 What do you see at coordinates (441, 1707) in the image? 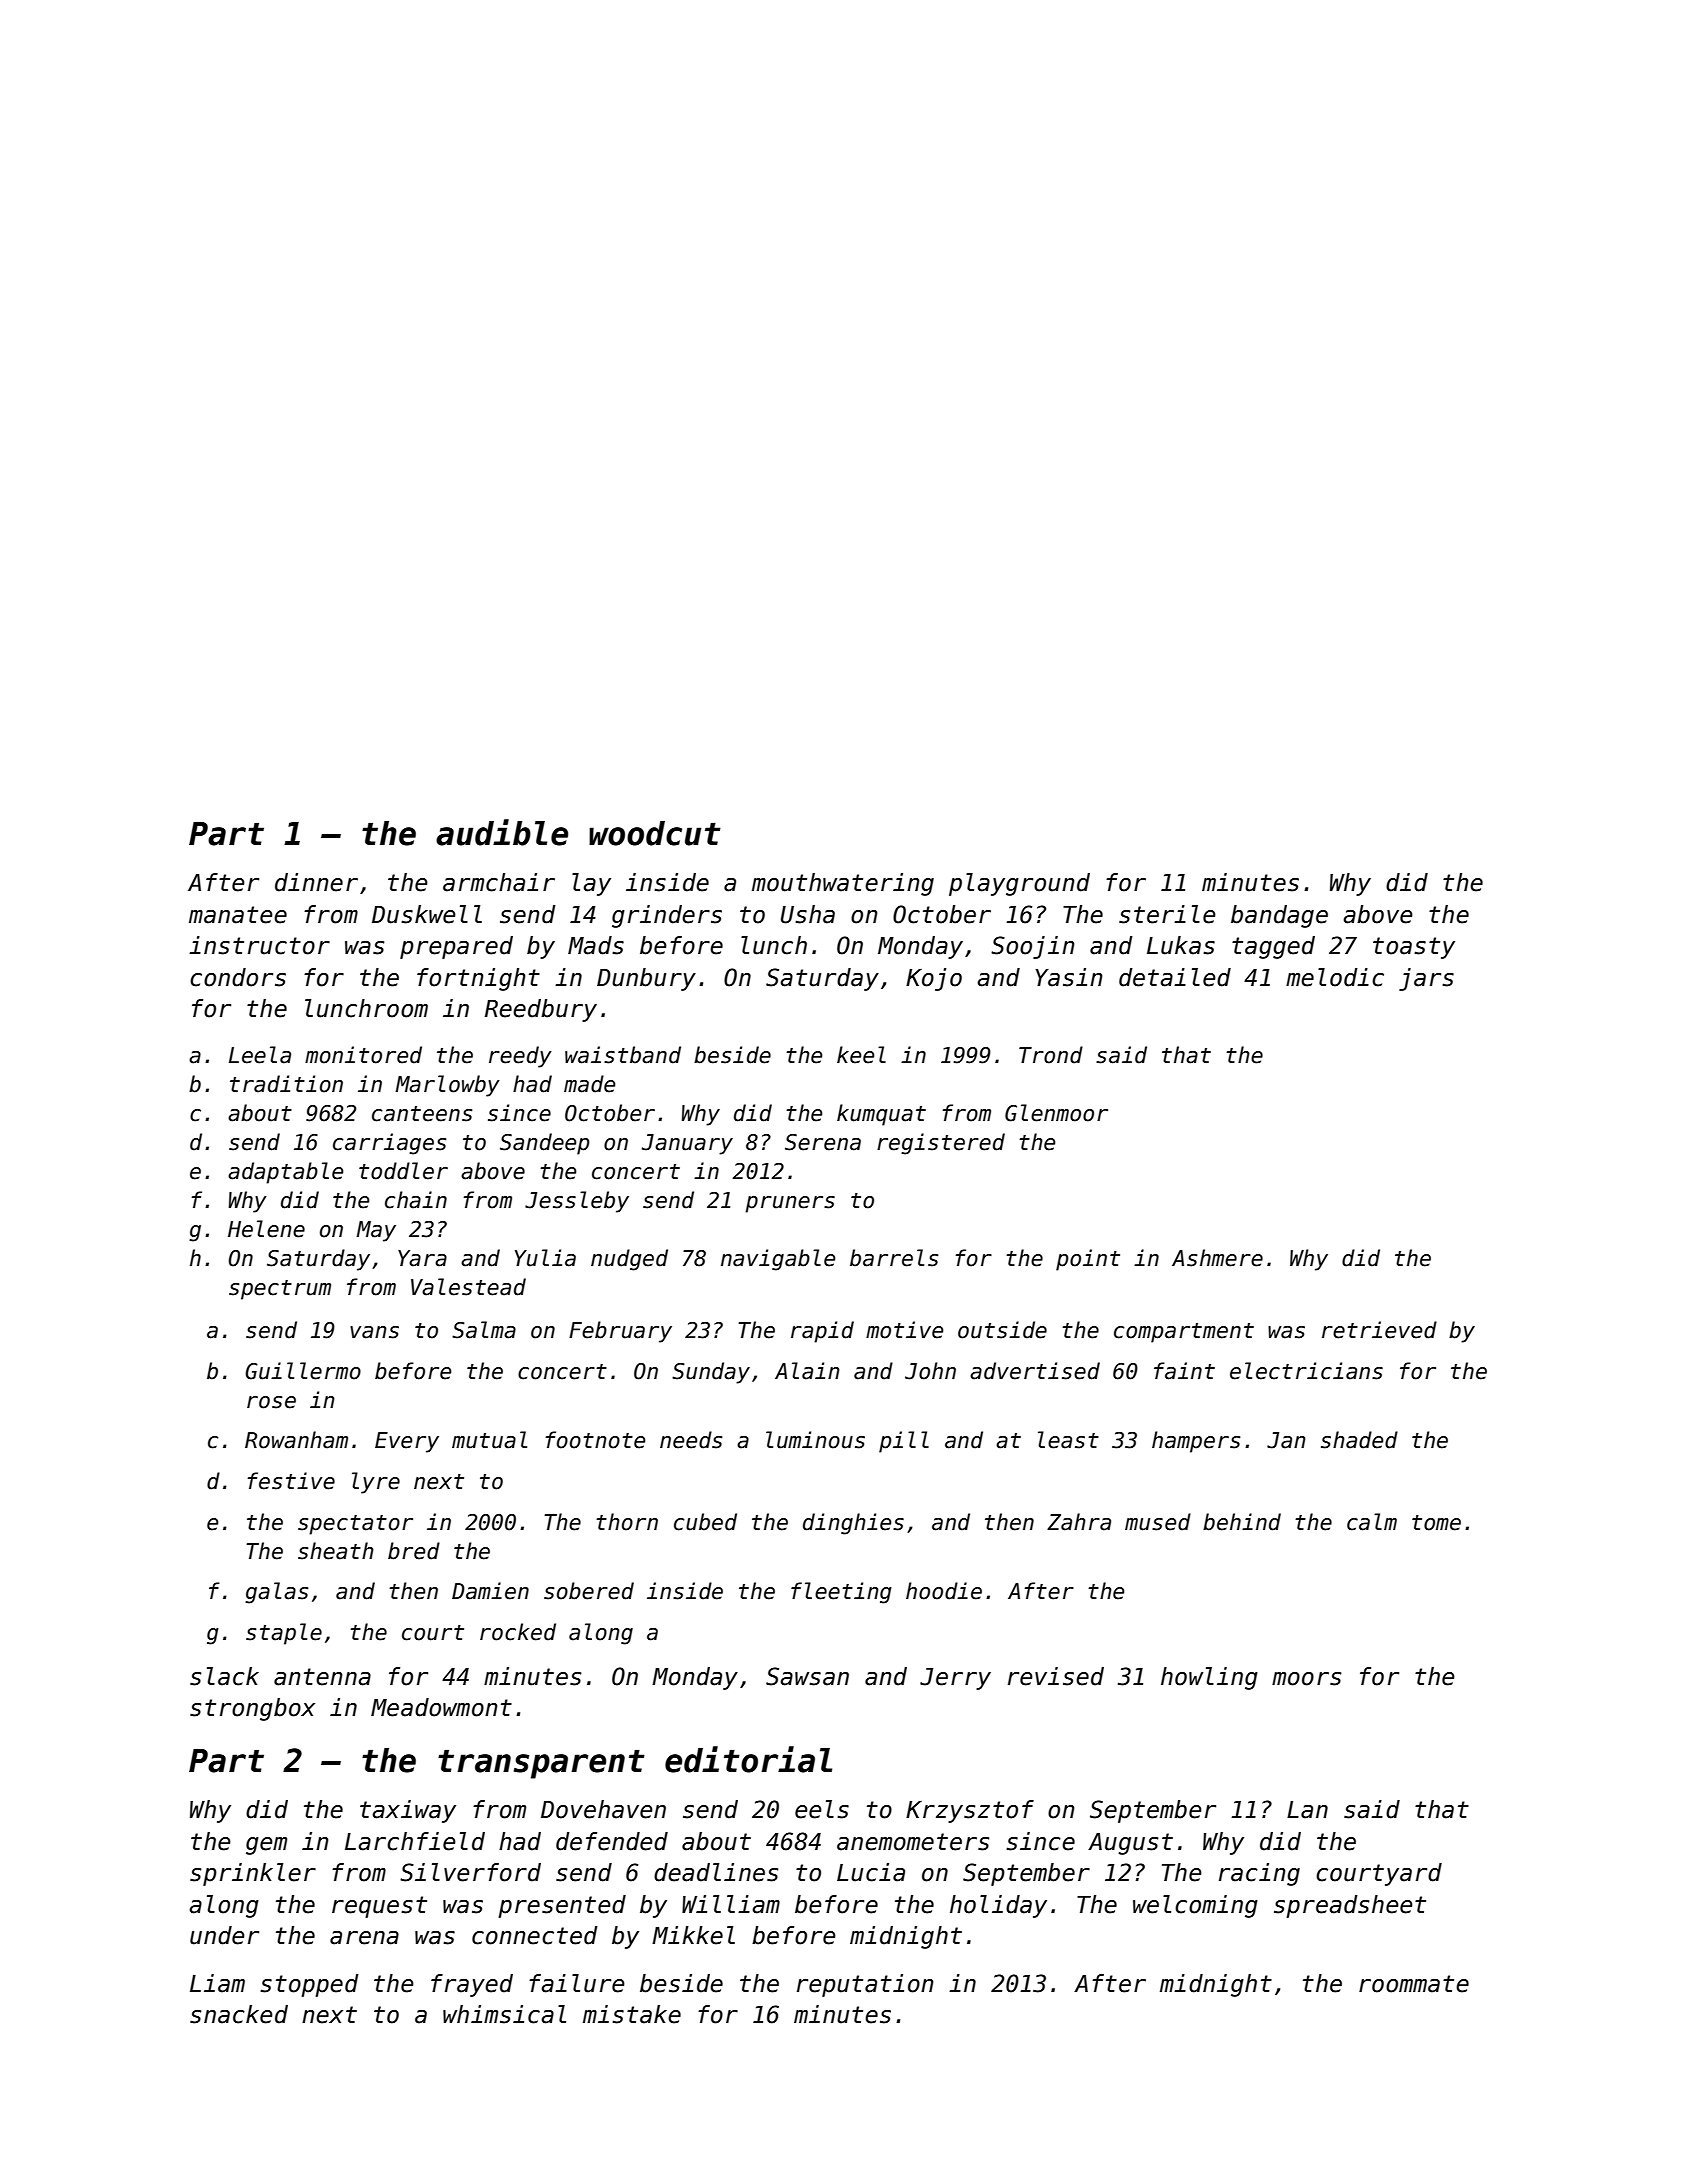
I see `Meadowmont` at bounding box center [441, 1707].
